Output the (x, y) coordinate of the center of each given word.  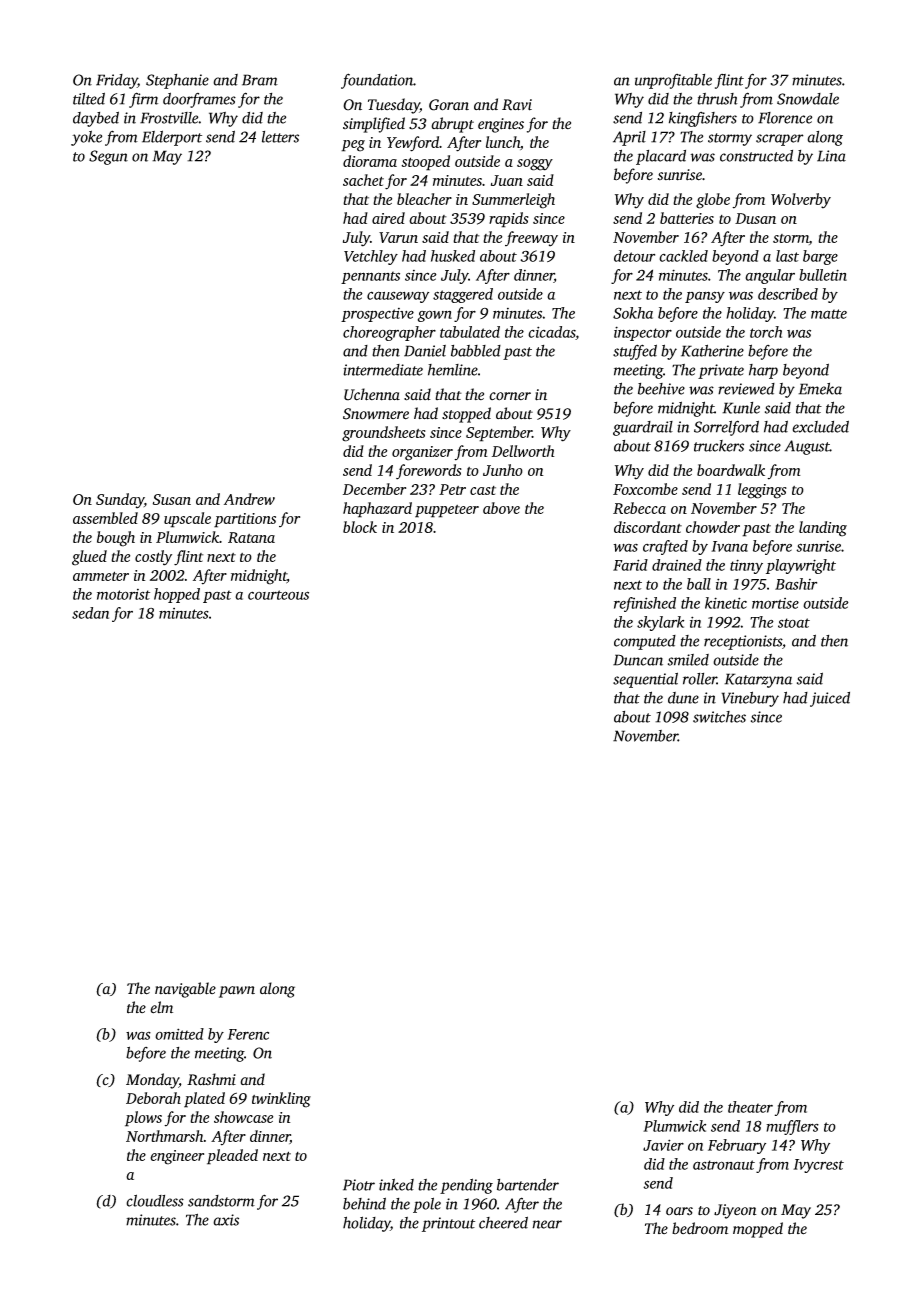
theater (750, 1107)
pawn (237, 992)
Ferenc (248, 1034)
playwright (801, 566)
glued (89, 558)
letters (280, 137)
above (501, 508)
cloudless (155, 1200)
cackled (683, 256)
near (547, 1224)
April (629, 138)
